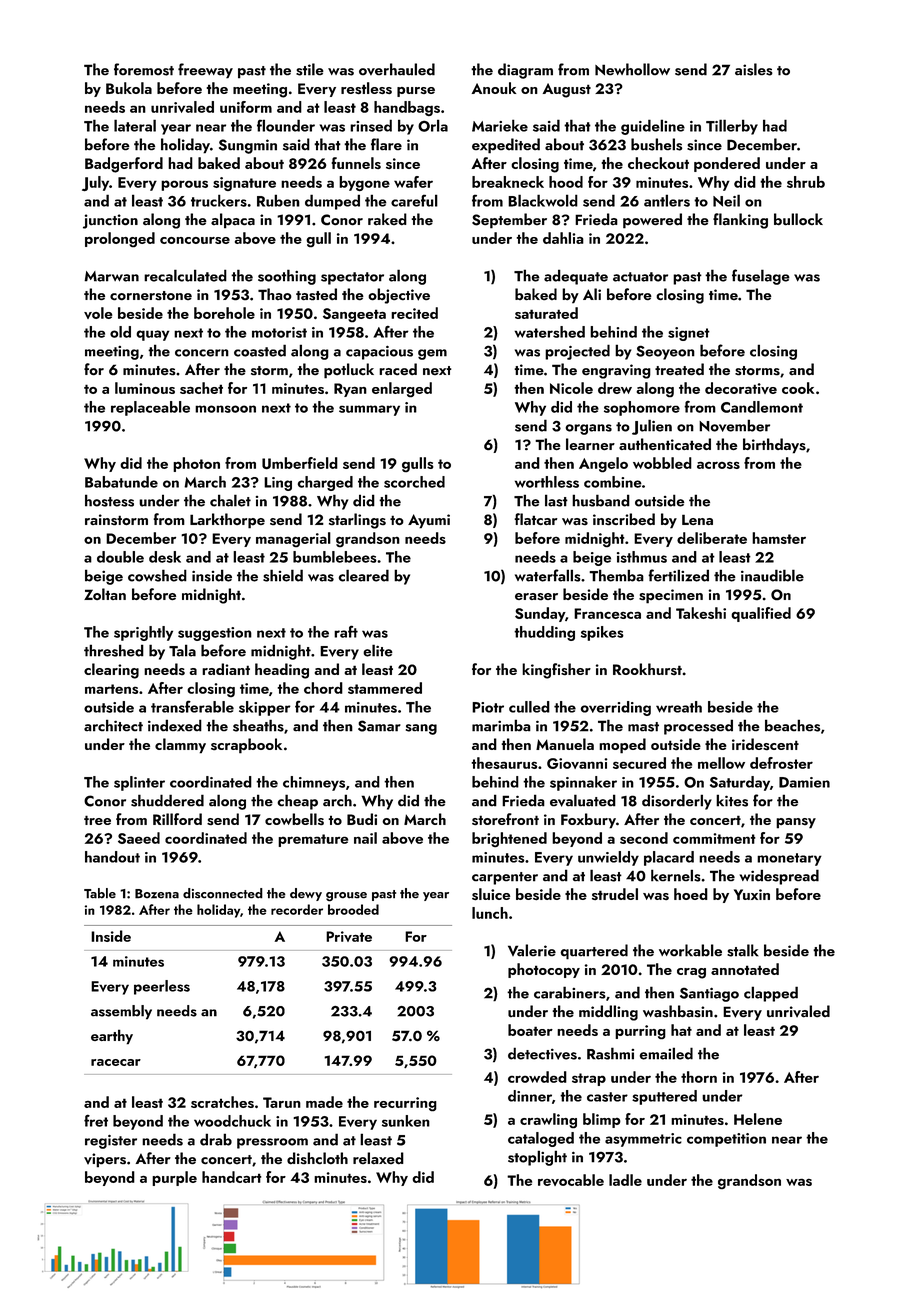 Image resolution: width=924 pixels, height=1308 pixels. Describe the element at coordinates (525, 71) in the document. I see `diagram` at that location.
